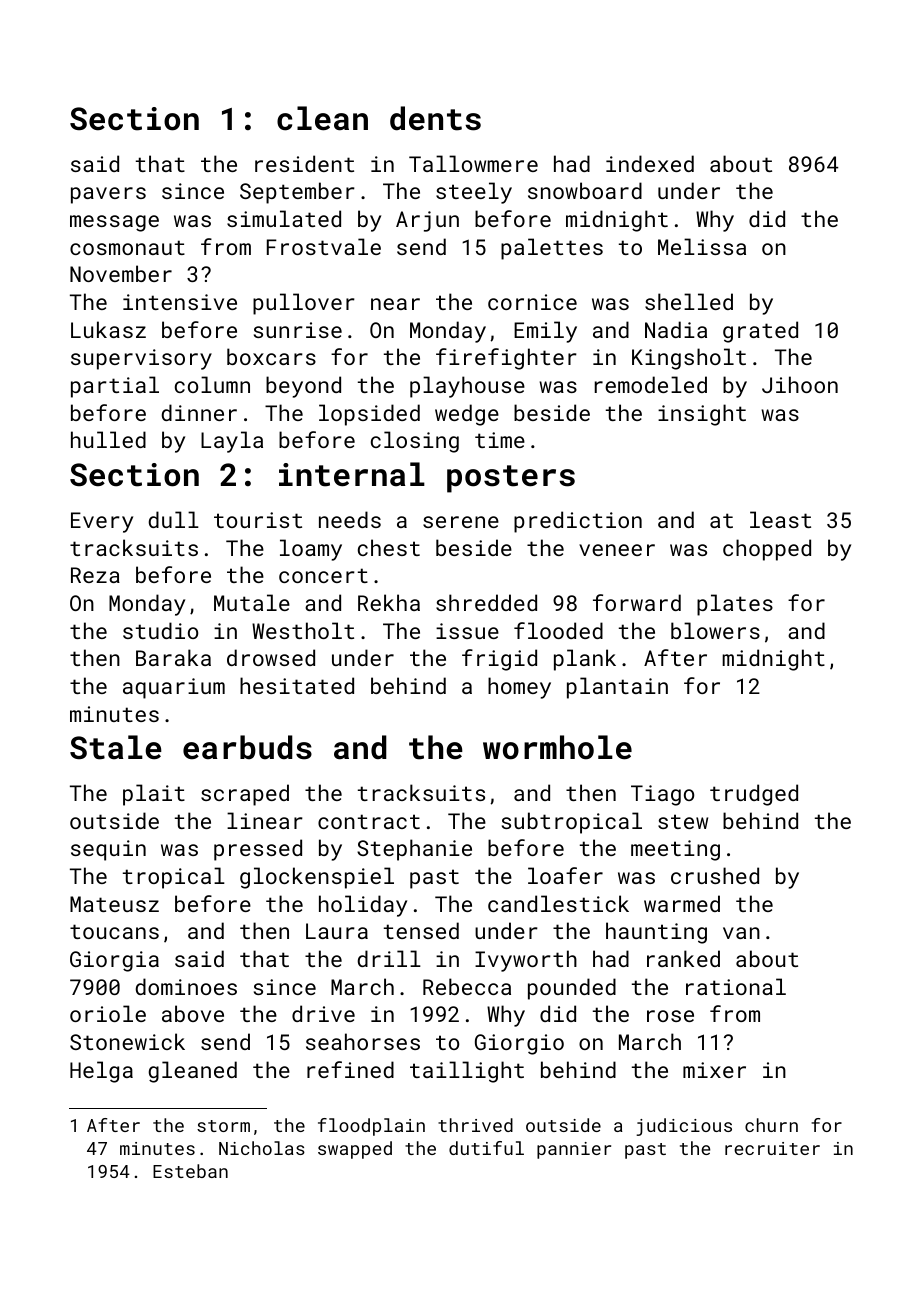 The image size is (924, 1314). I want to click on oriole, so click(108, 1013).
